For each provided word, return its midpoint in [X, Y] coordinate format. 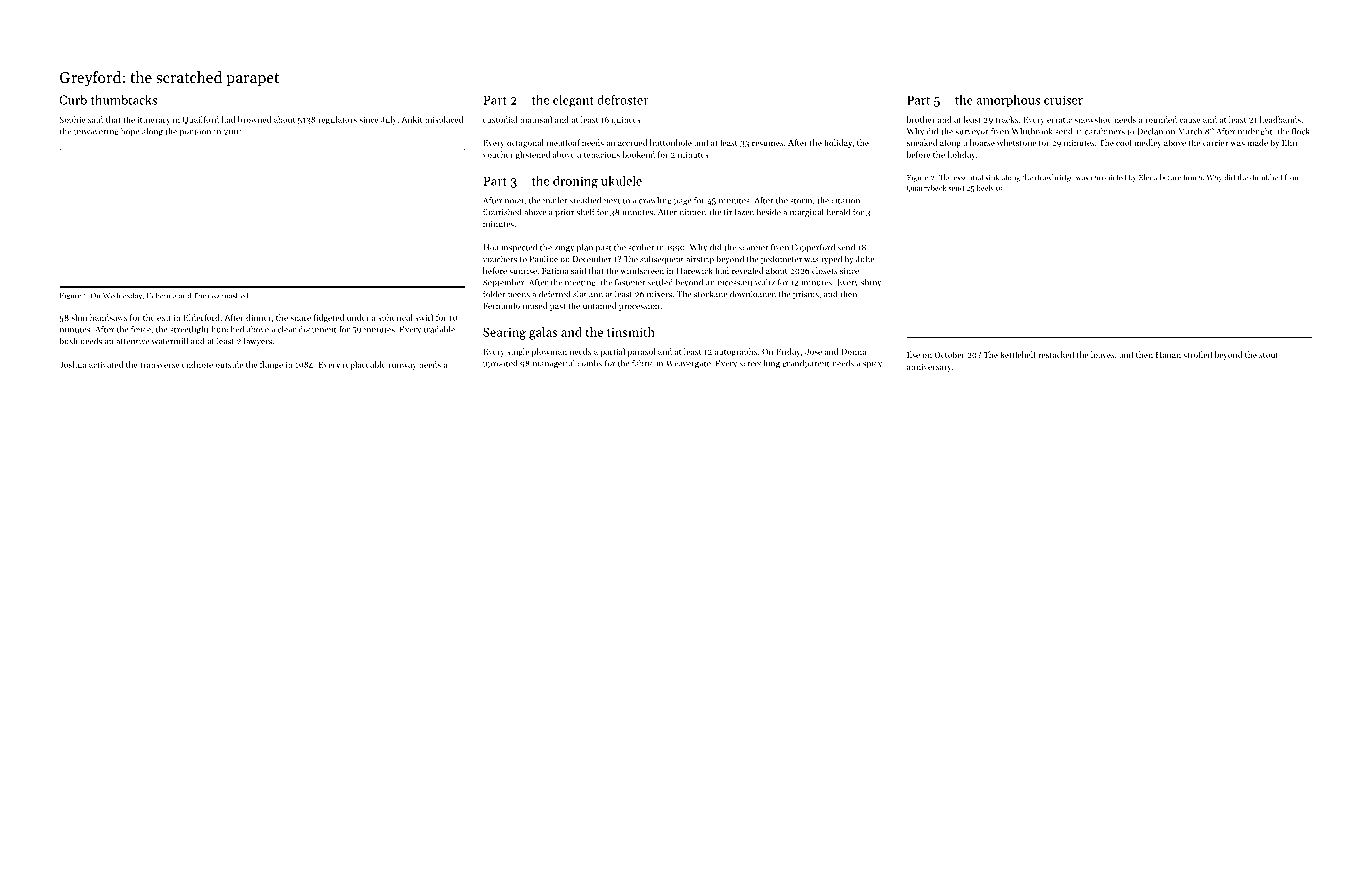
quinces [626, 121]
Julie [865, 259]
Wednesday [122, 296]
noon [514, 201]
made [1257, 142]
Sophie [72, 120]
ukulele [621, 181]
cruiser [1063, 100]
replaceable [364, 365]
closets [825, 270]
